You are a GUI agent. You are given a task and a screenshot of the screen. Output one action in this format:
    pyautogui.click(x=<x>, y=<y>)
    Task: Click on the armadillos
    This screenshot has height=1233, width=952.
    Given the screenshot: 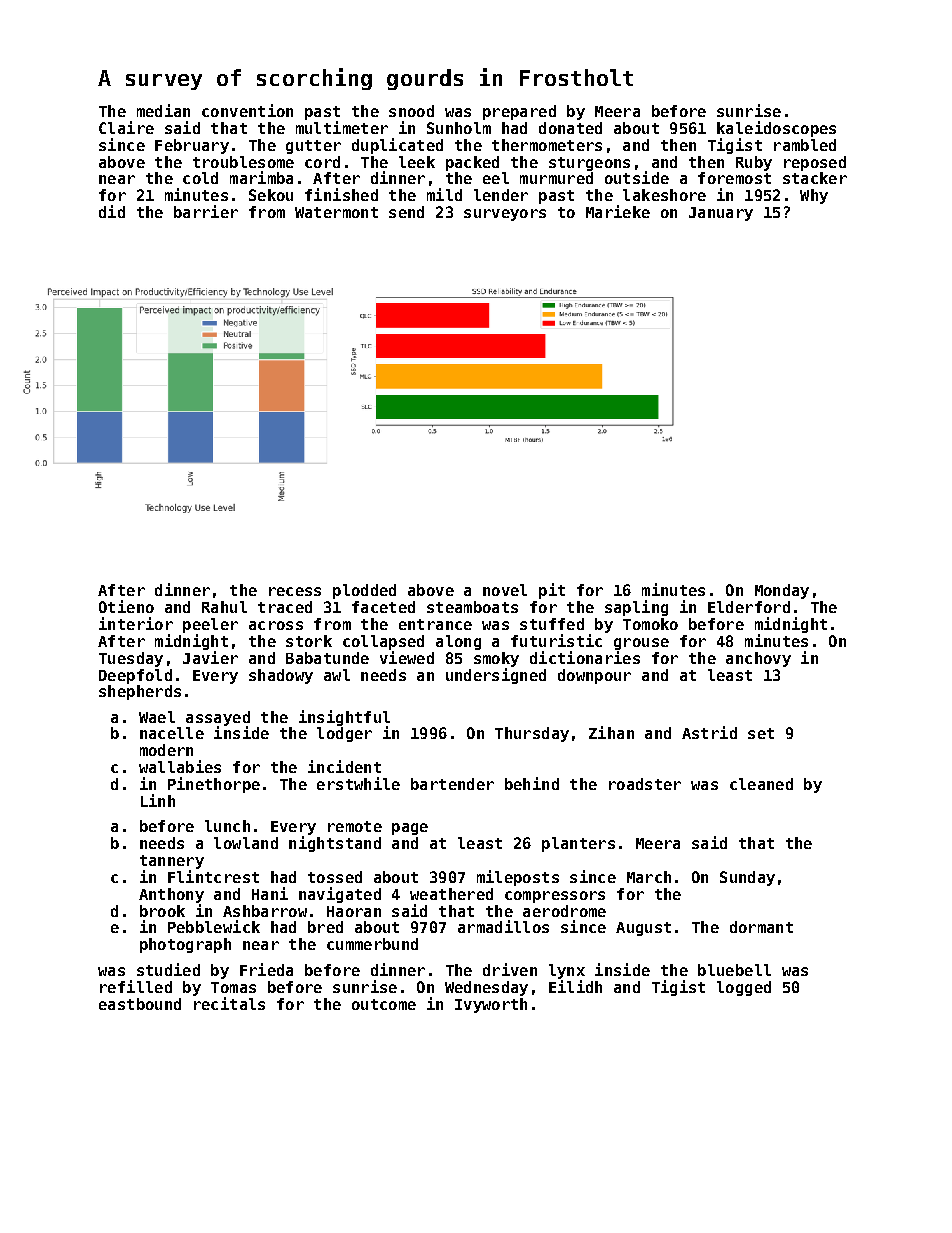 What is the action you would take?
    pyautogui.click(x=503, y=926)
